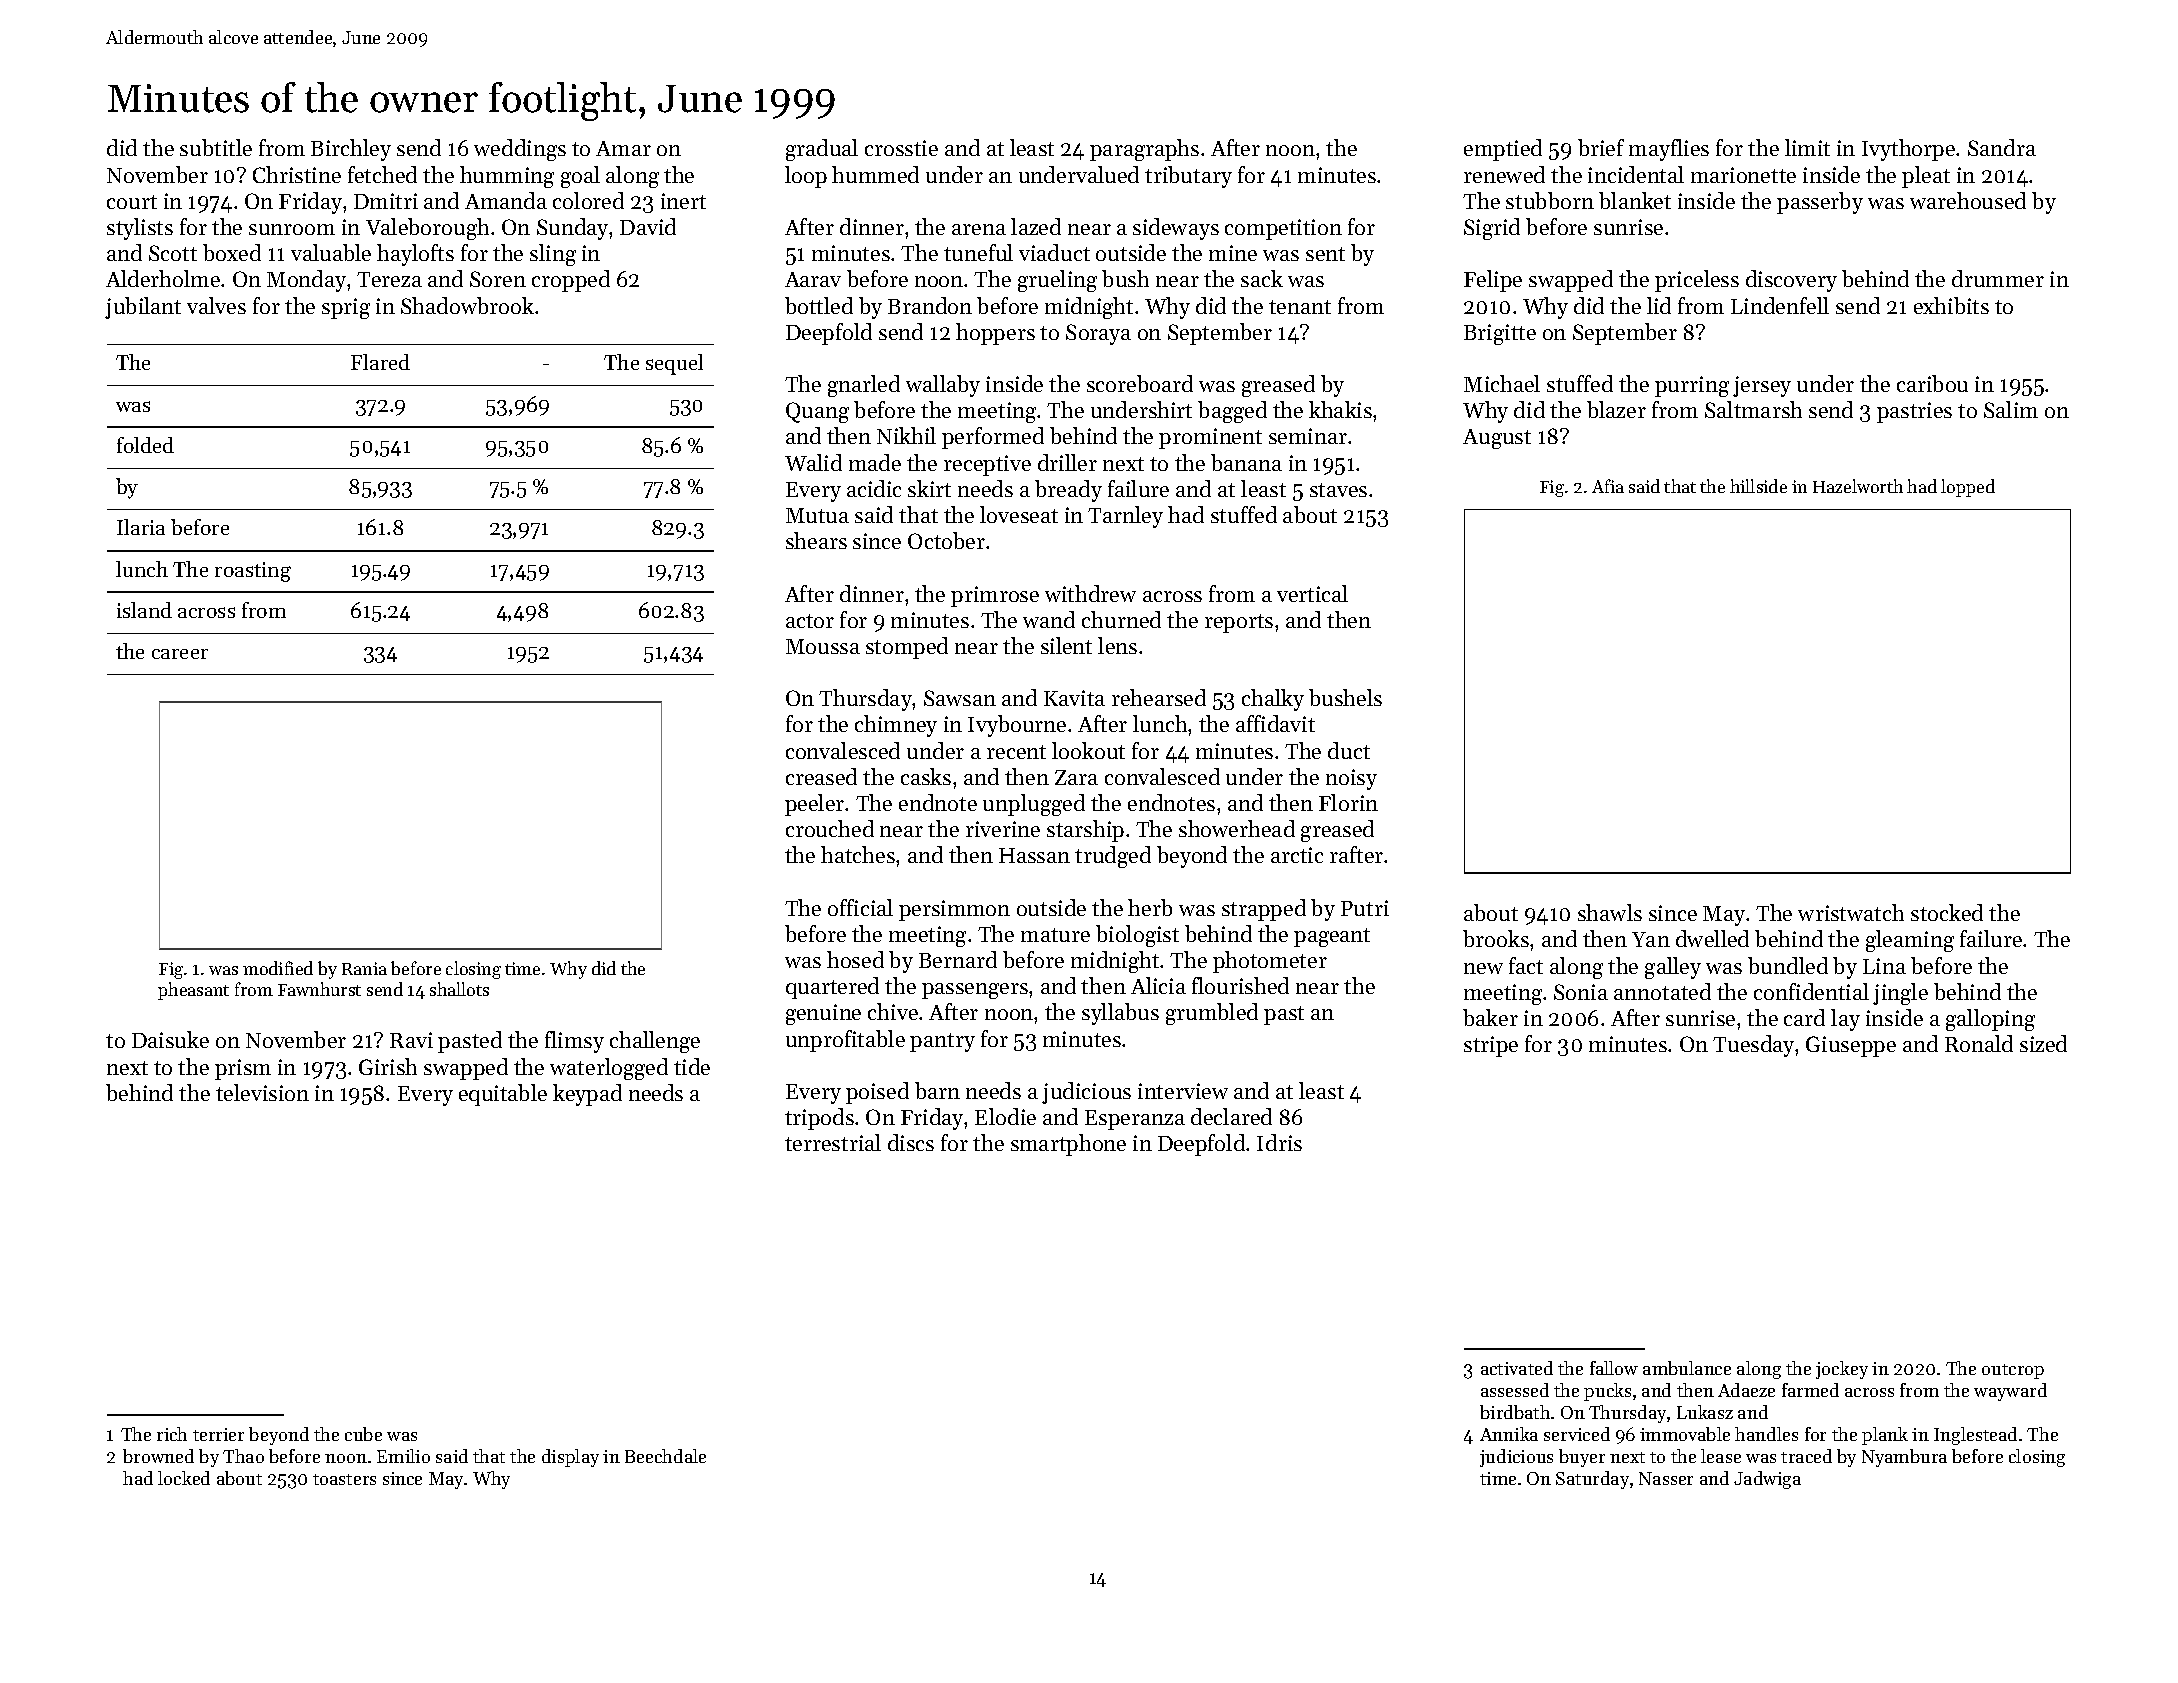  What do you see at coordinates (344, 1479) in the screenshot?
I see `toasters` at bounding box center [344, 1479].
